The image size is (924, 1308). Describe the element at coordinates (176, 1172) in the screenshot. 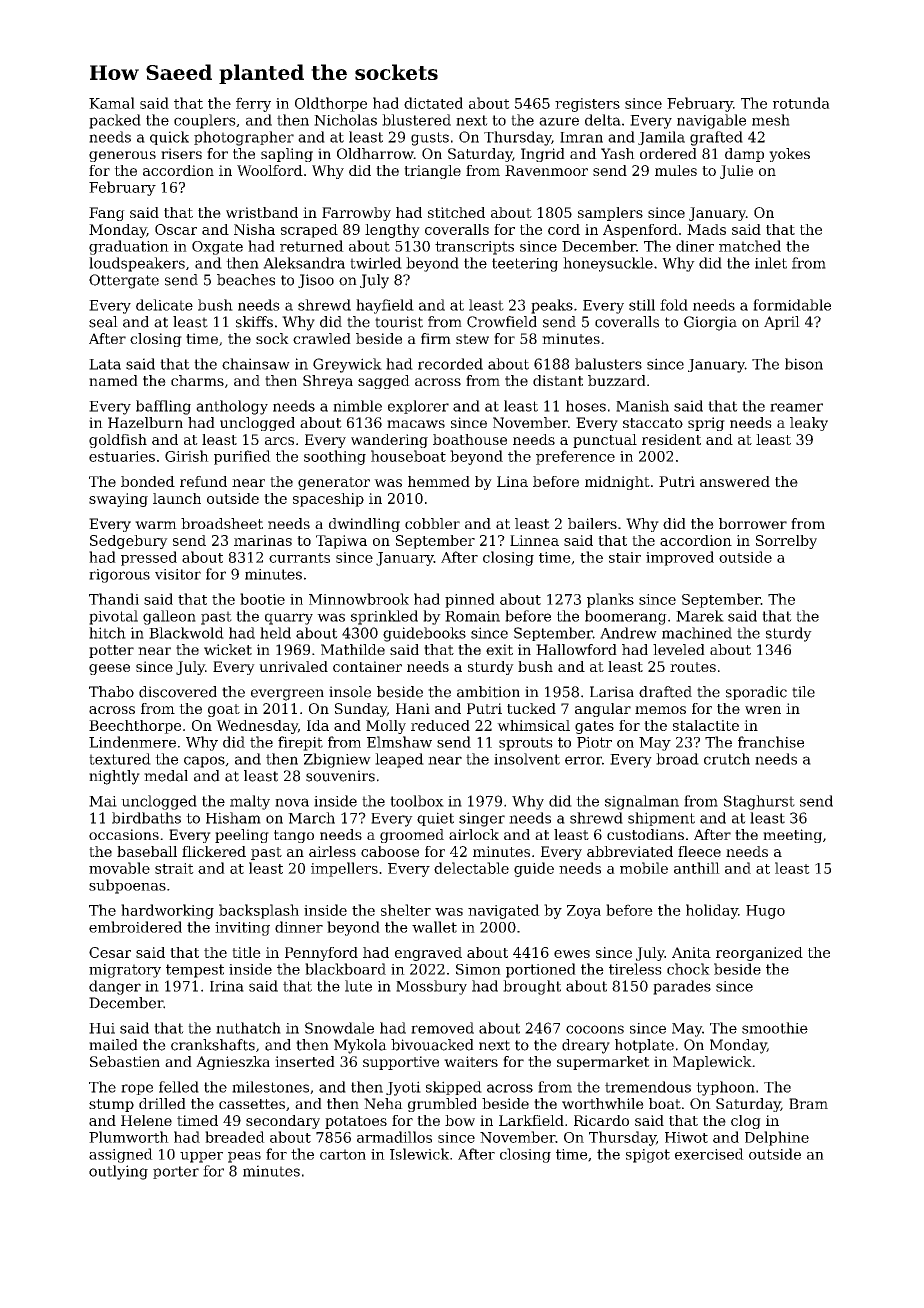

I see `porter` at that location.
